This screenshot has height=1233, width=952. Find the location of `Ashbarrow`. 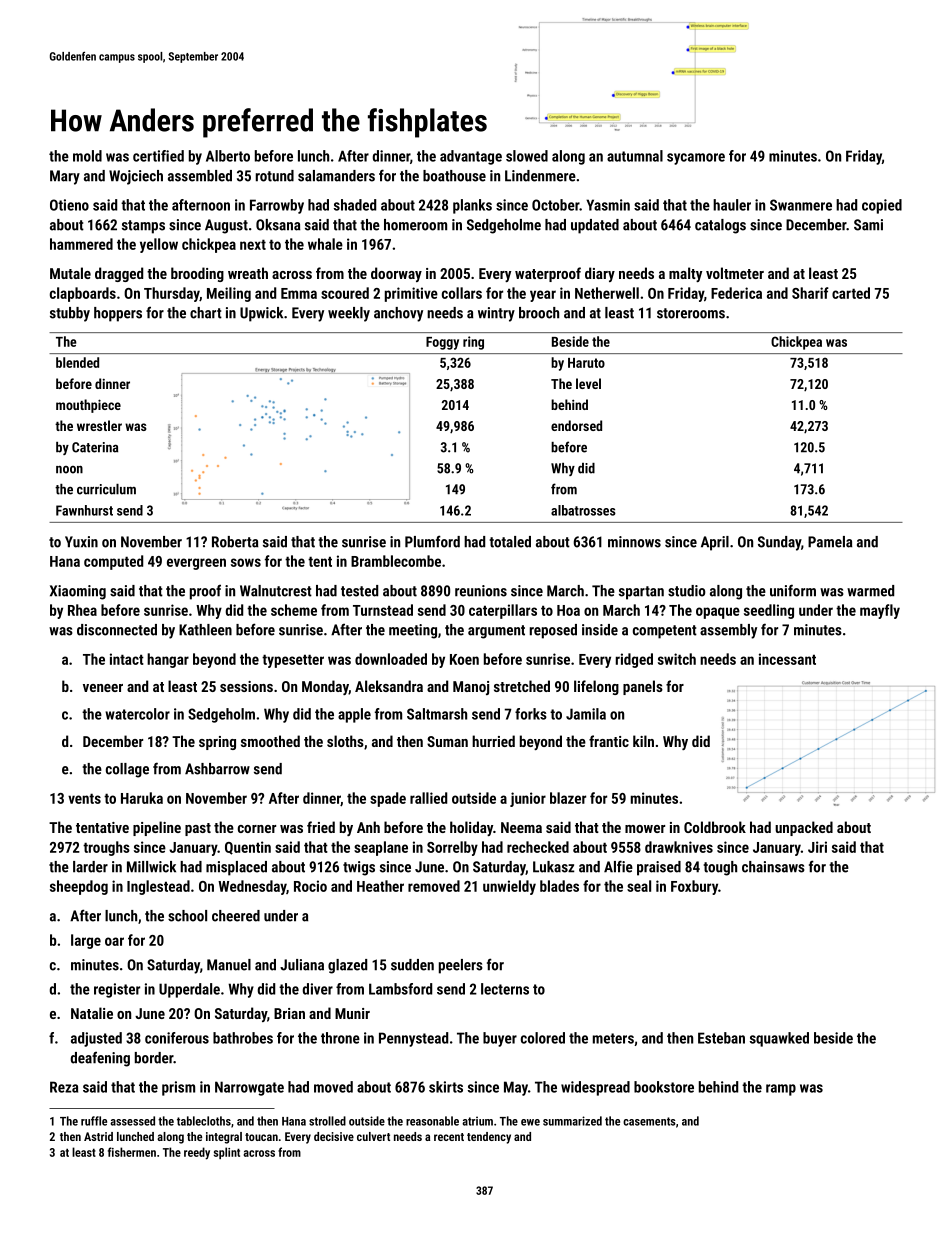

Ashbarrow is located at coordinates (217, 769).
